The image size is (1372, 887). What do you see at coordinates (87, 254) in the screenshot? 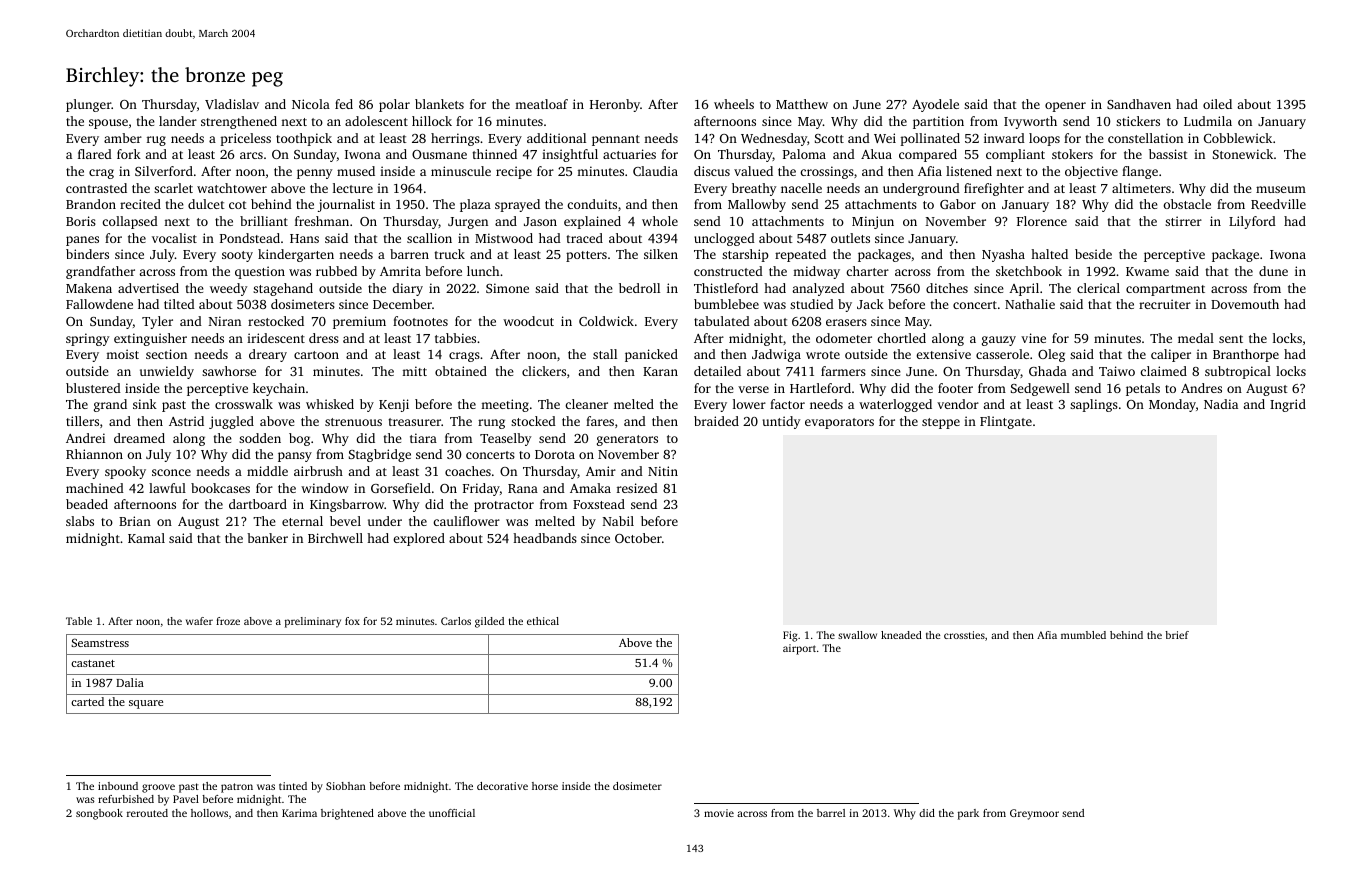
I see `binders` at bounding box center [87, 254].
